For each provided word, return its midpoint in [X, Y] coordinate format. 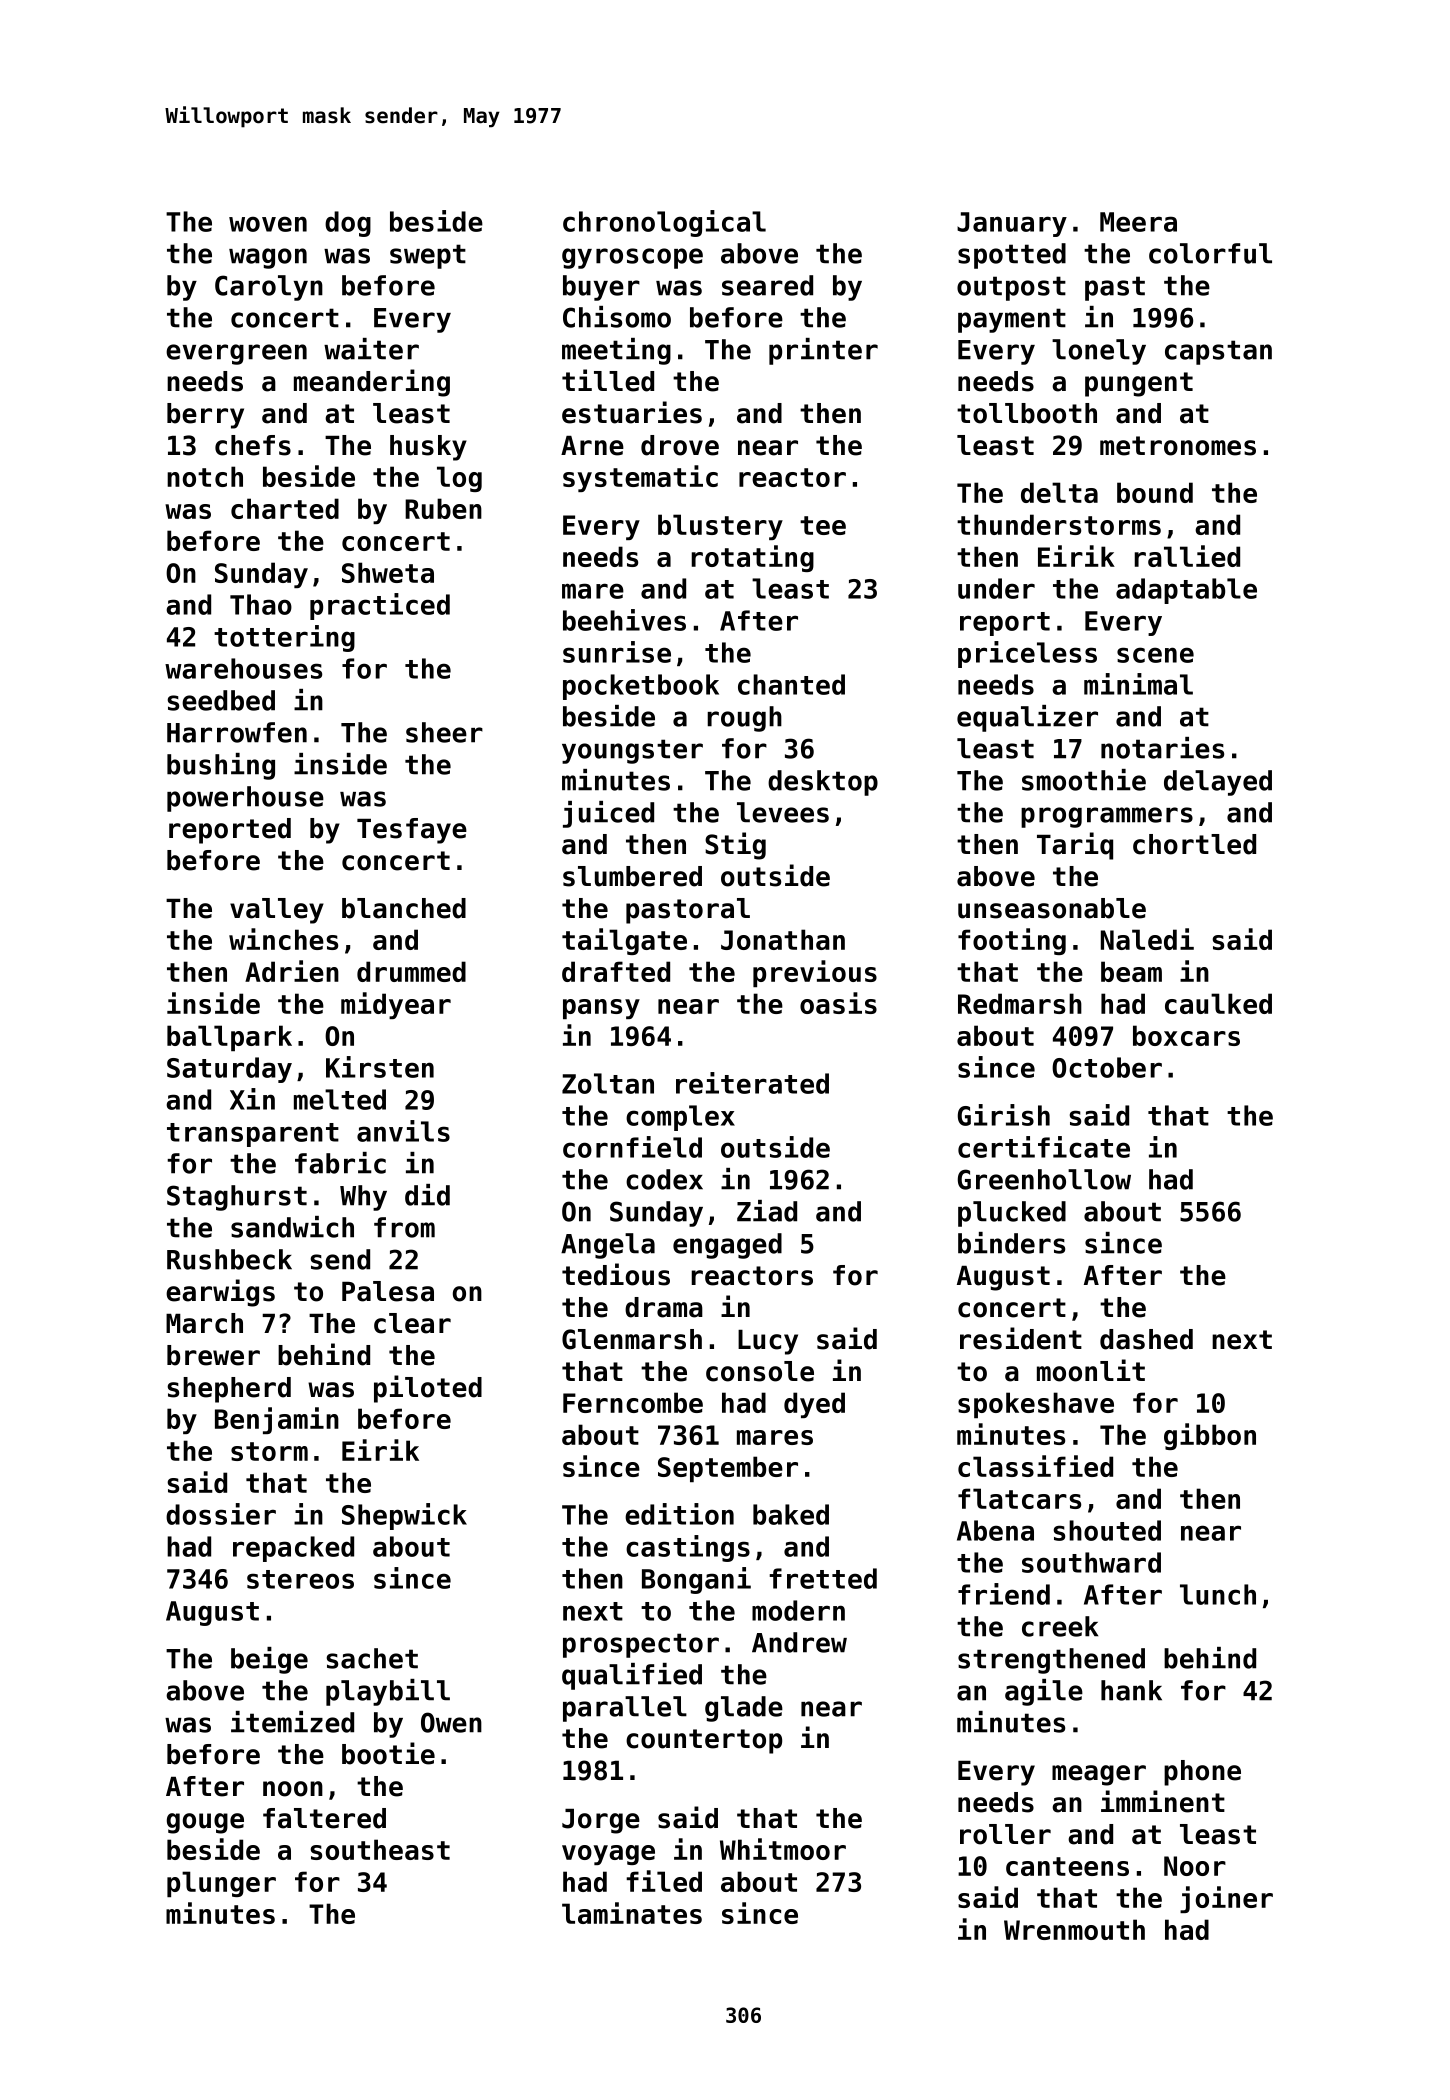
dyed [814, 1405]
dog [348, 224]
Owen [451, 1722]
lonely [1099, 352]
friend [1004, 1594]
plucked [1012, 1214]
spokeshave [1036, 1405]
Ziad [767, 1211]
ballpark [229, 1038]
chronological [664, 223]
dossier [221, 1514]
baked [791, 1514]
